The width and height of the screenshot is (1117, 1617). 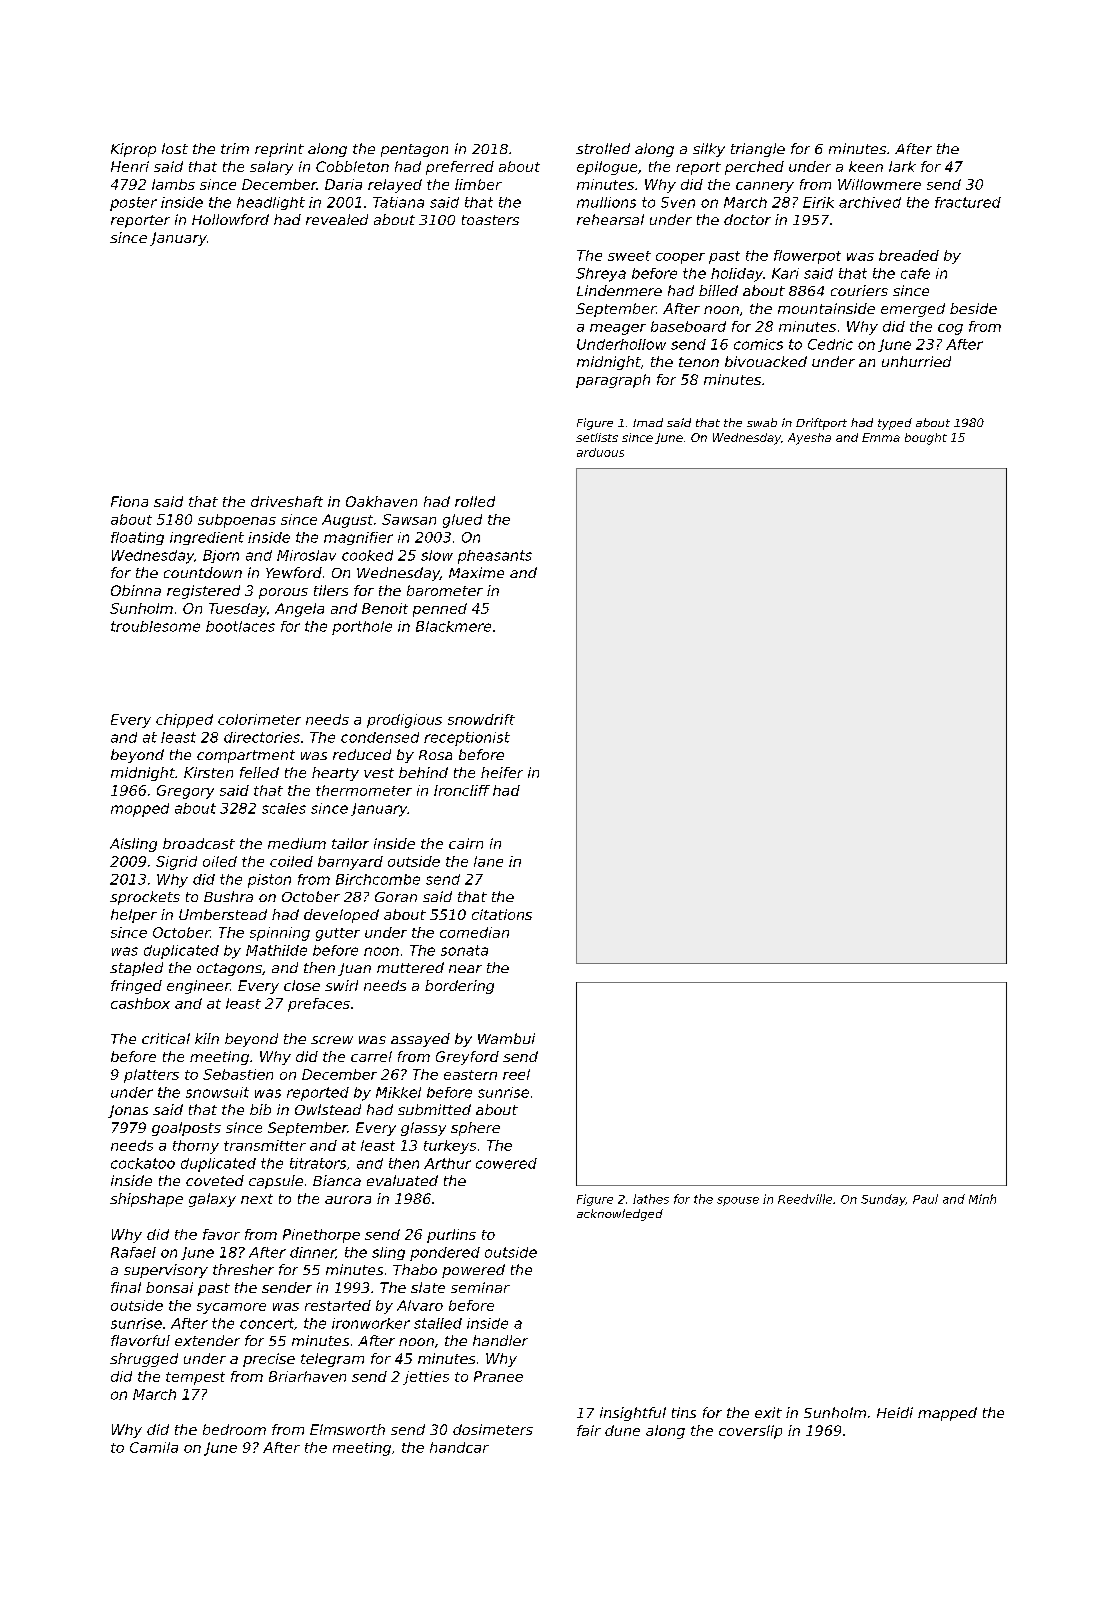 What do you see at coordinates (895, 1412) in the screenshot?
I see `Heidi` at bounding box center [895, 1412].
